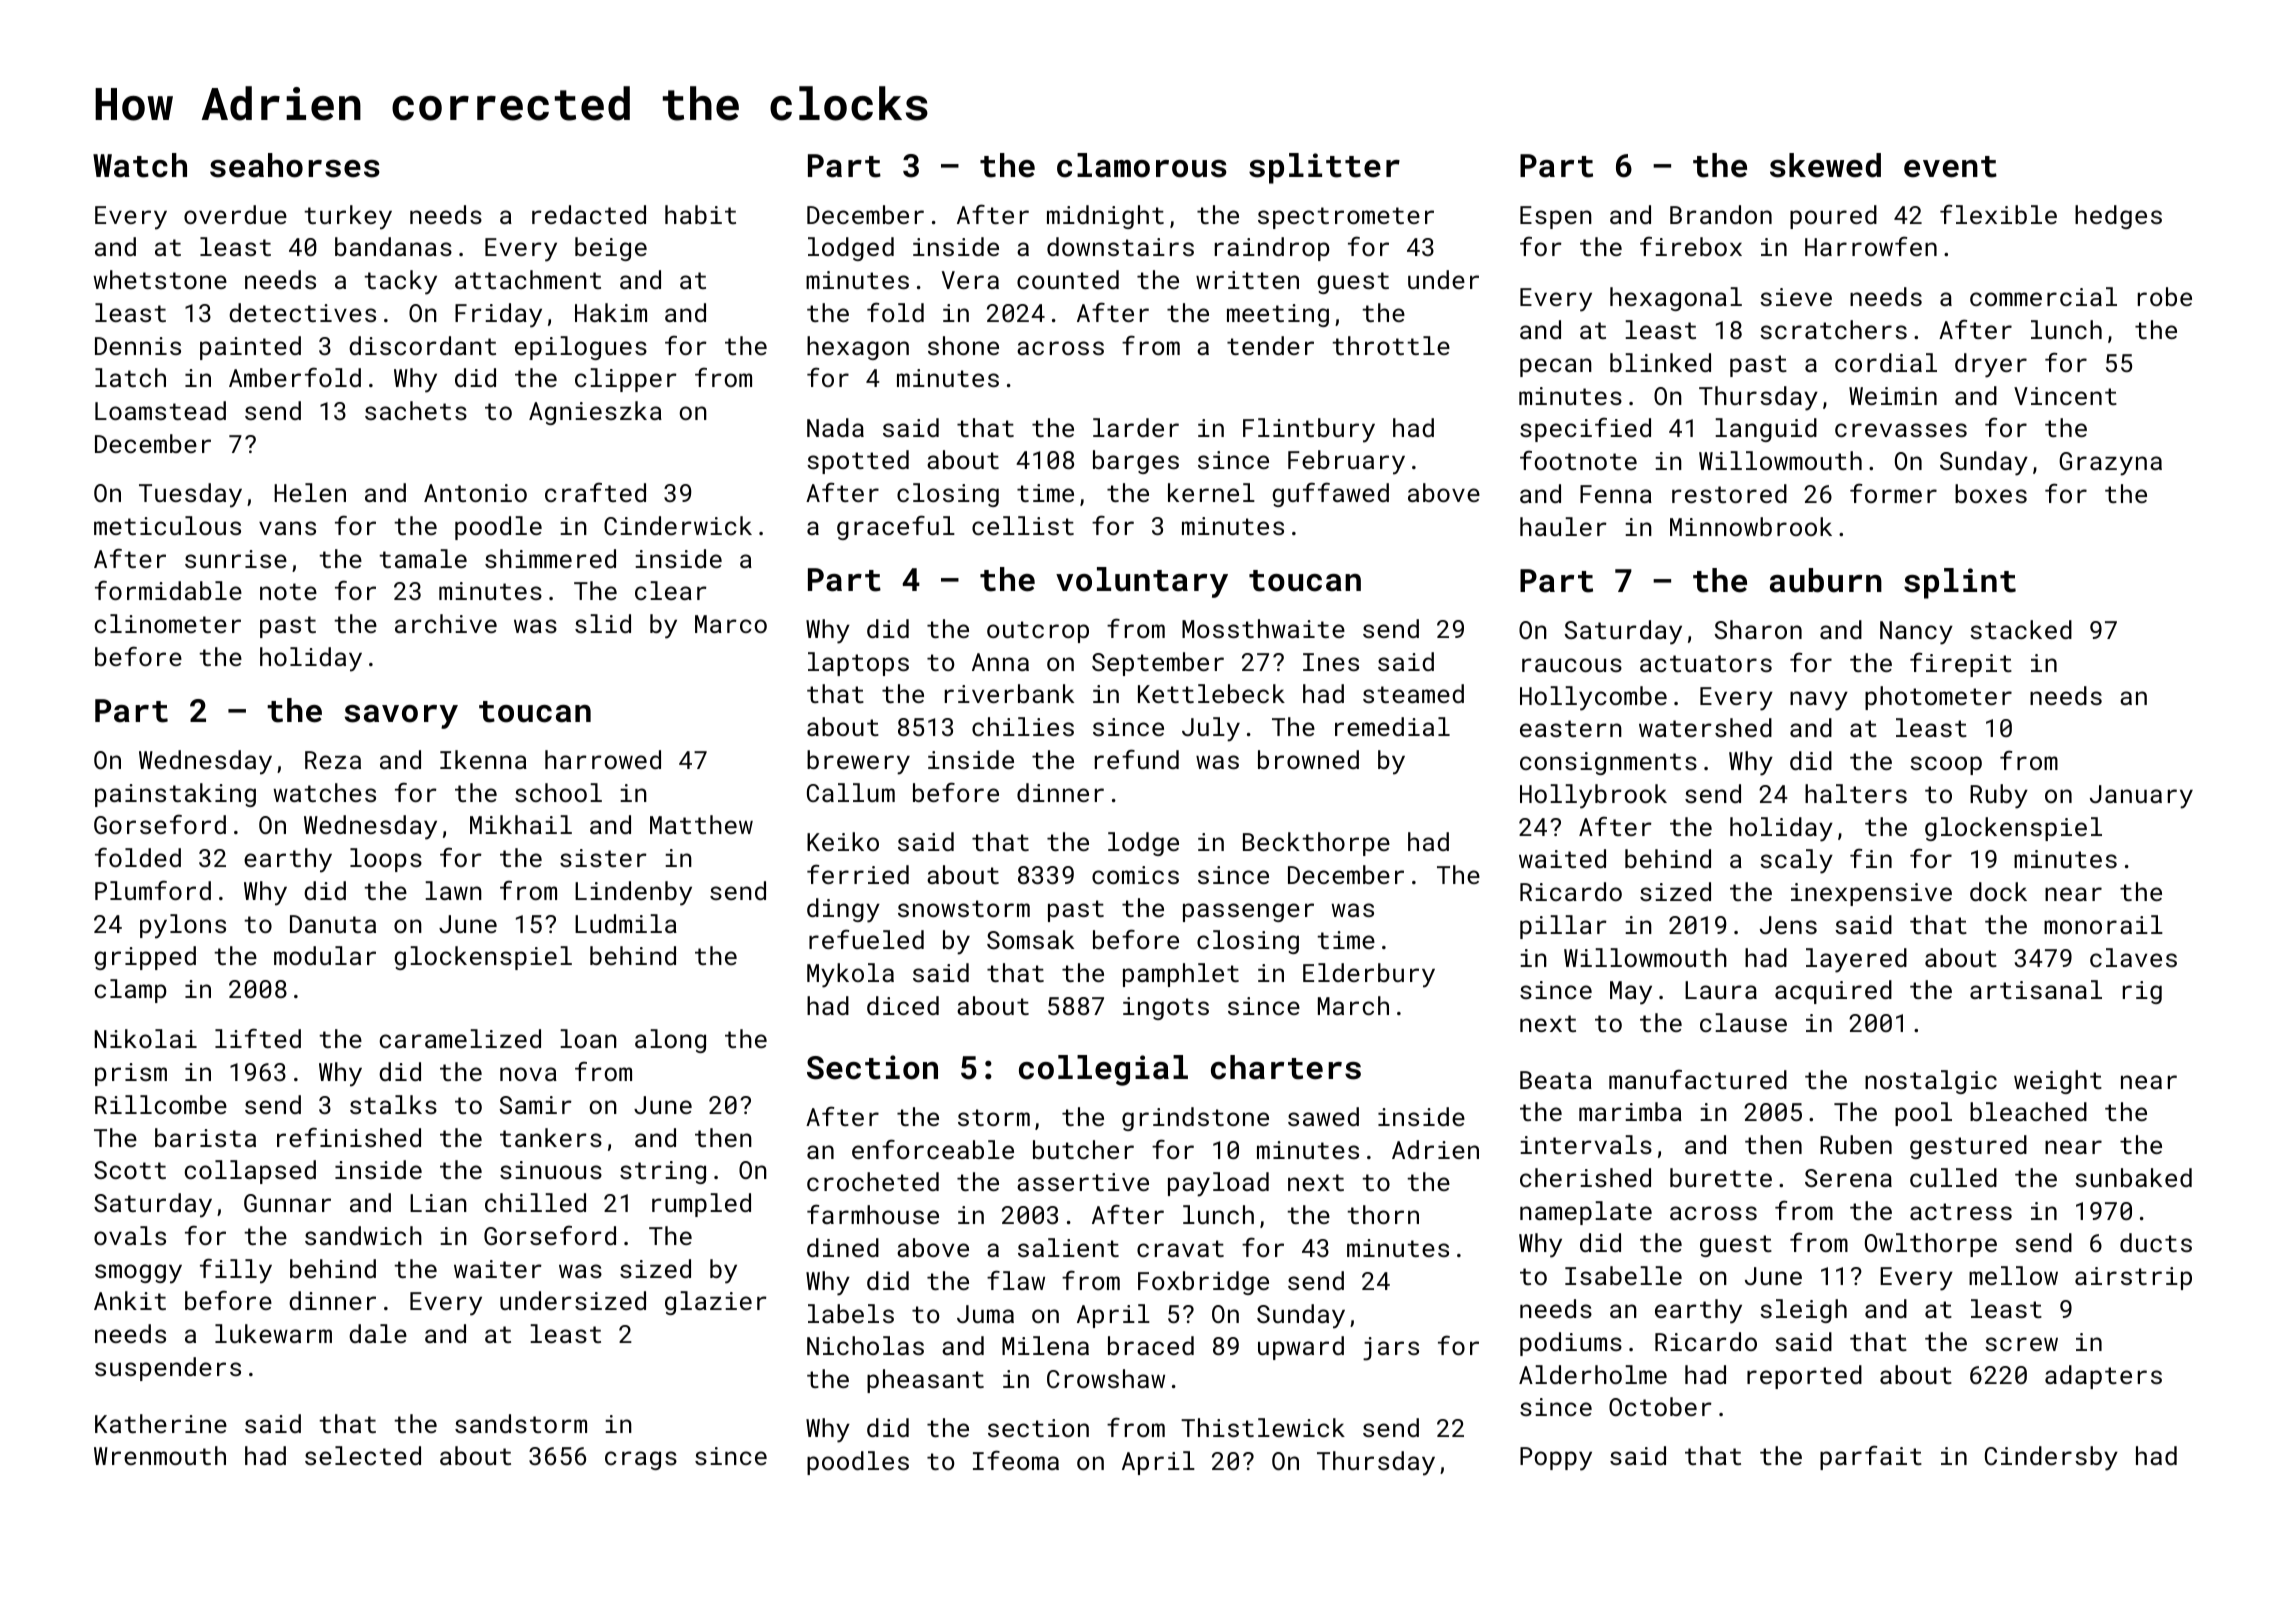 The image size is (2291, 1620). I want to click on flaw, so click(1016, 1280).
